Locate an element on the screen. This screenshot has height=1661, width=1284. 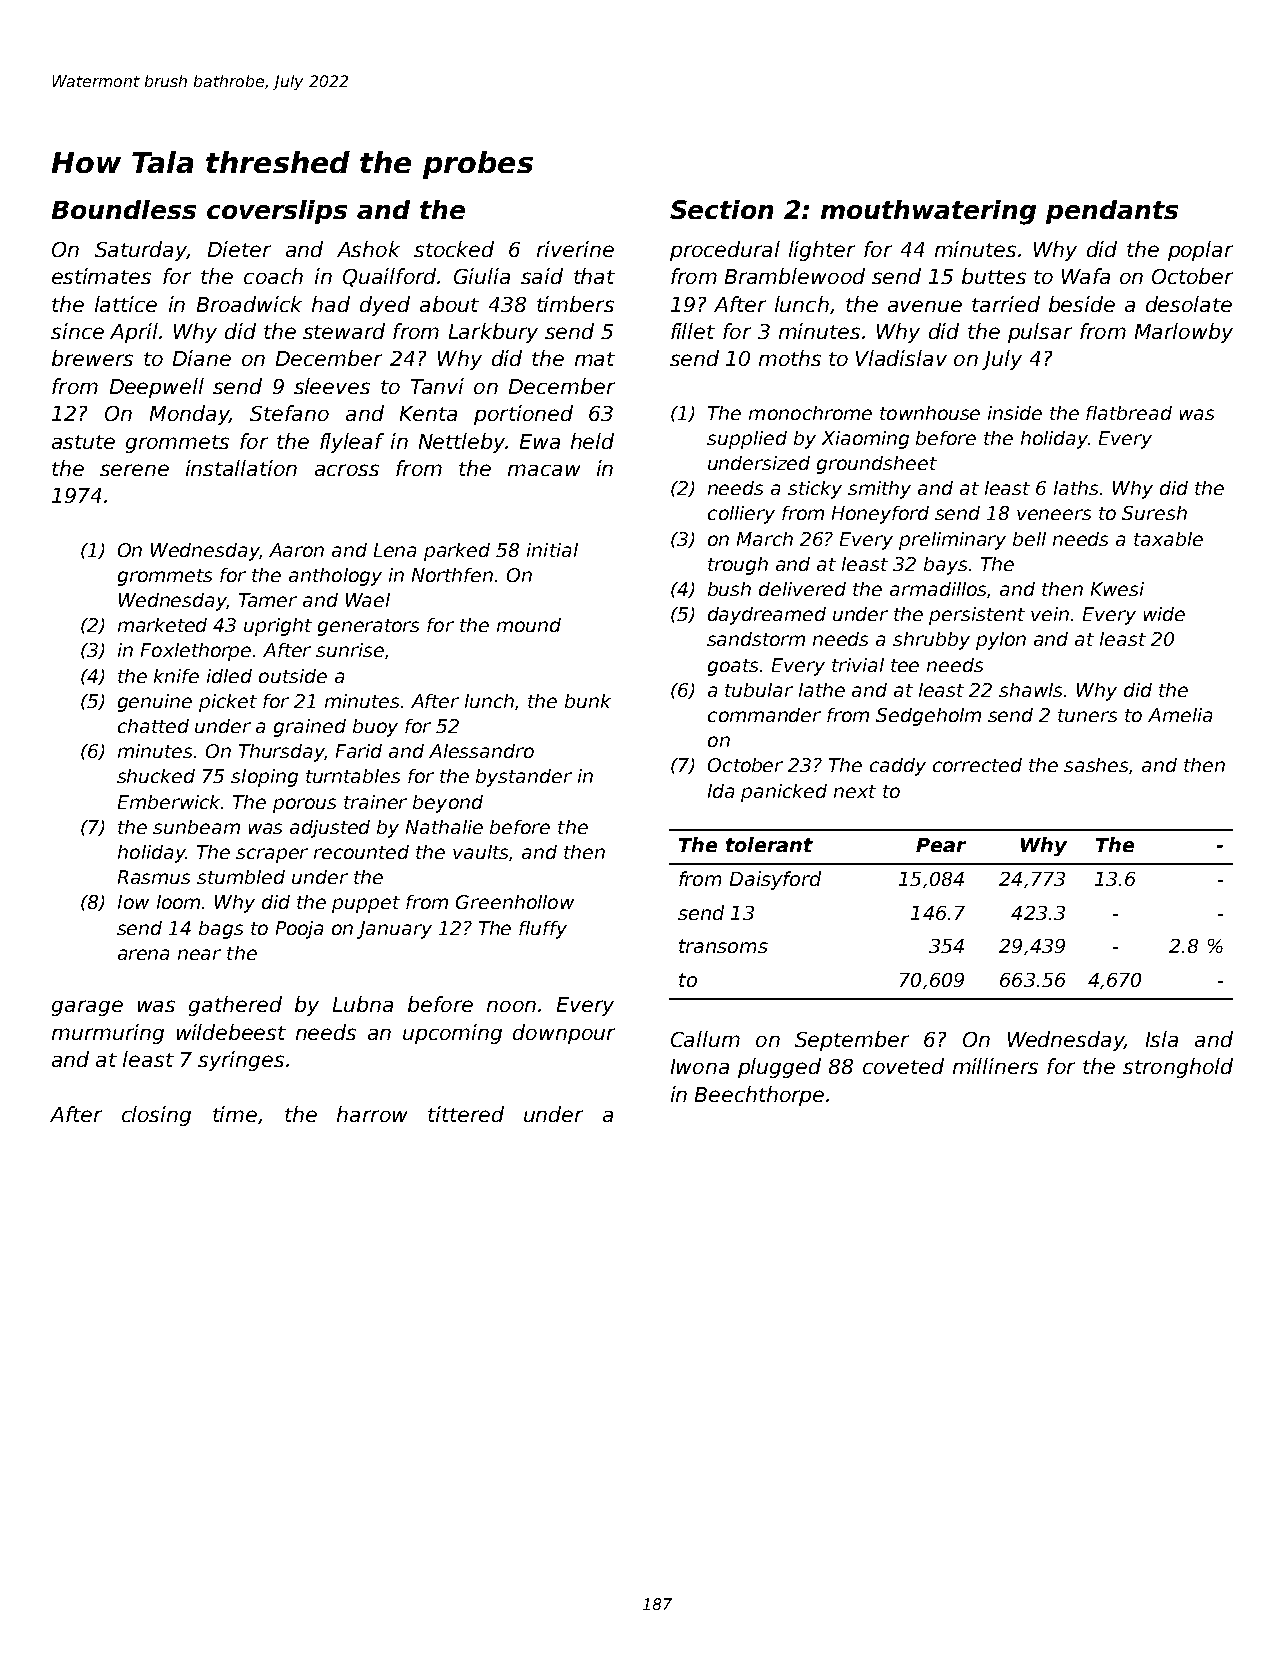
Boundless is located at coordinates (124, 209).
